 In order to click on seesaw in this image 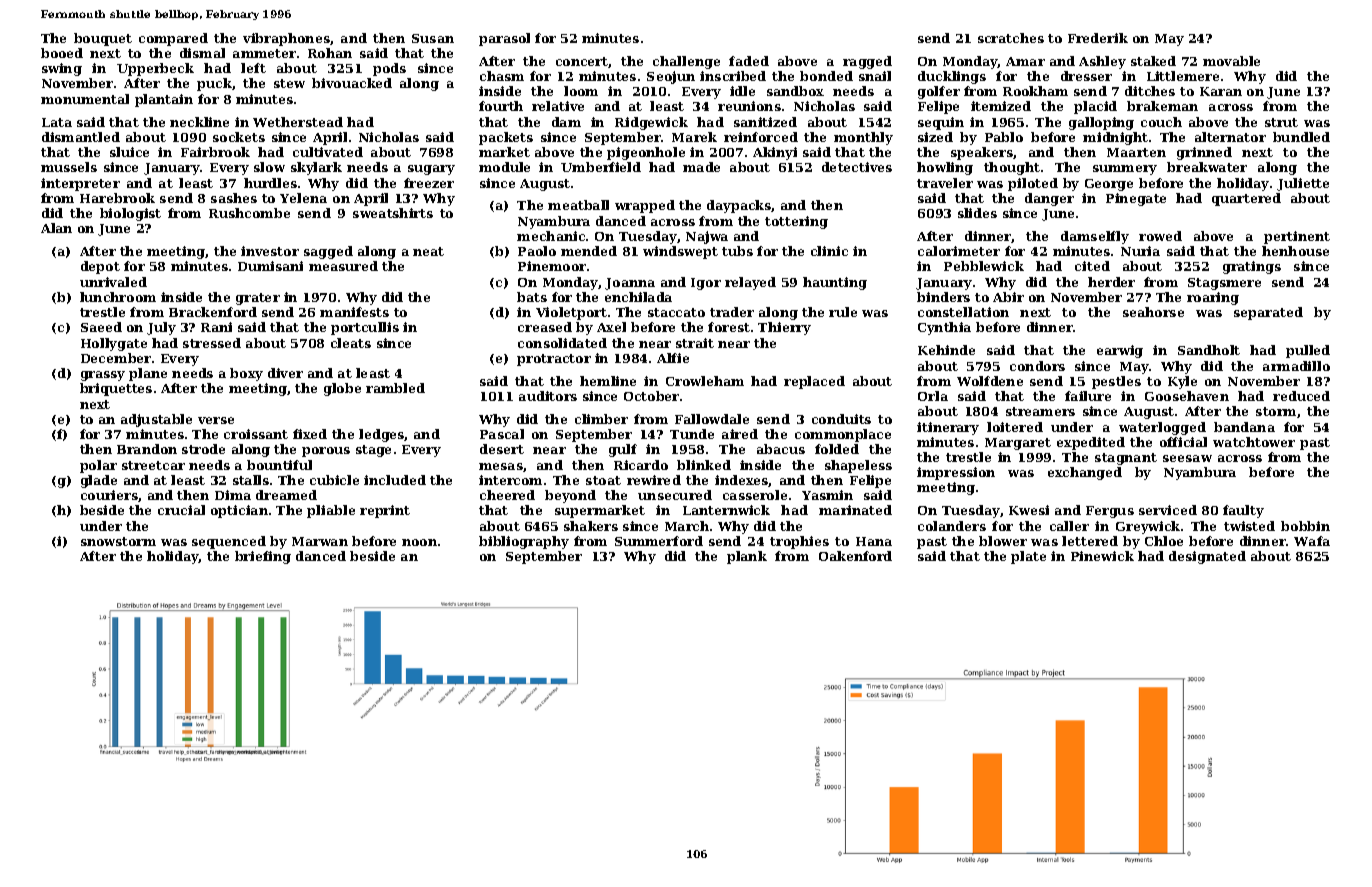, I will do `click(1187, 458)`.
